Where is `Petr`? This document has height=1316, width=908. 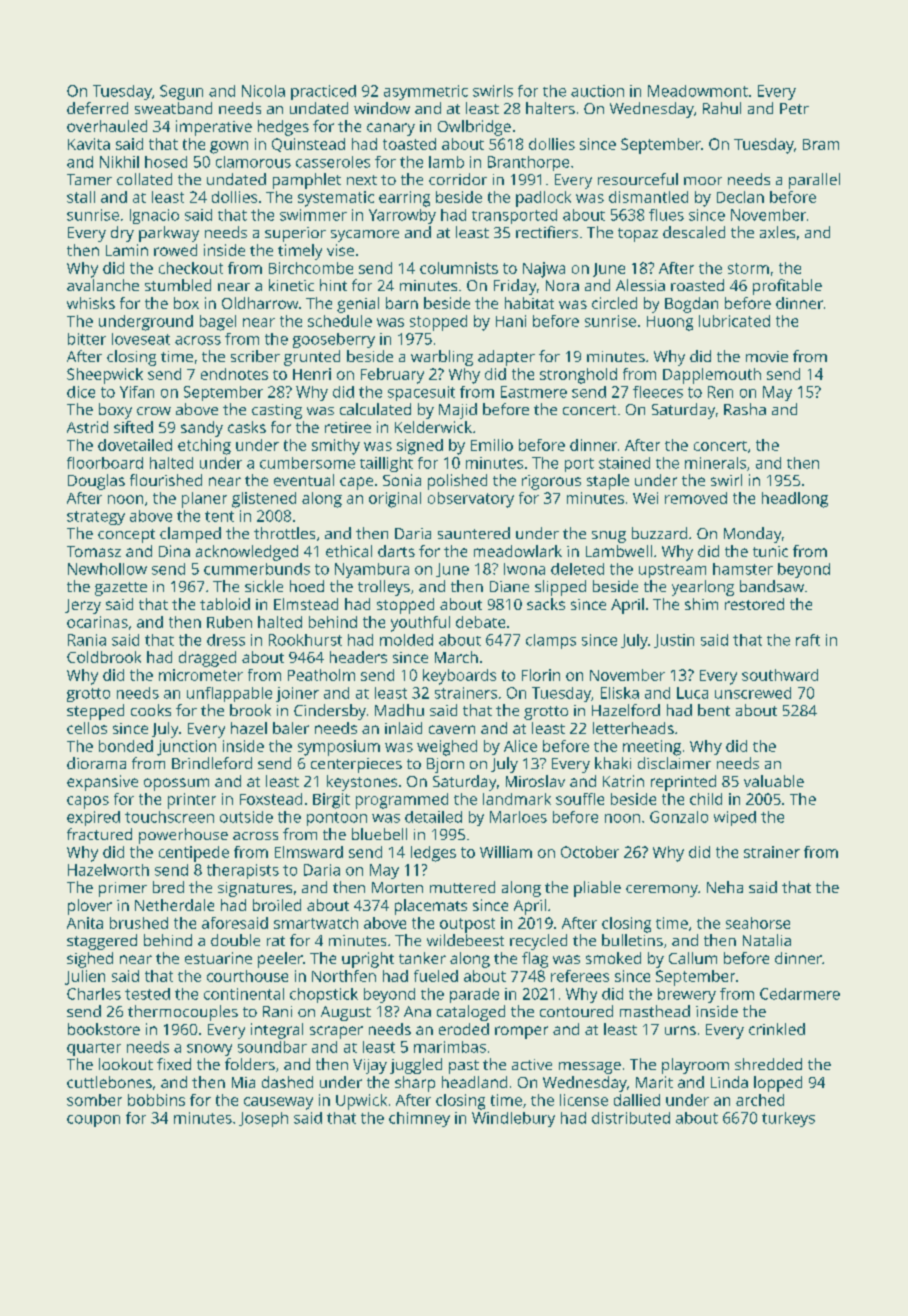
Petr is located at coordinates (794, 108).
